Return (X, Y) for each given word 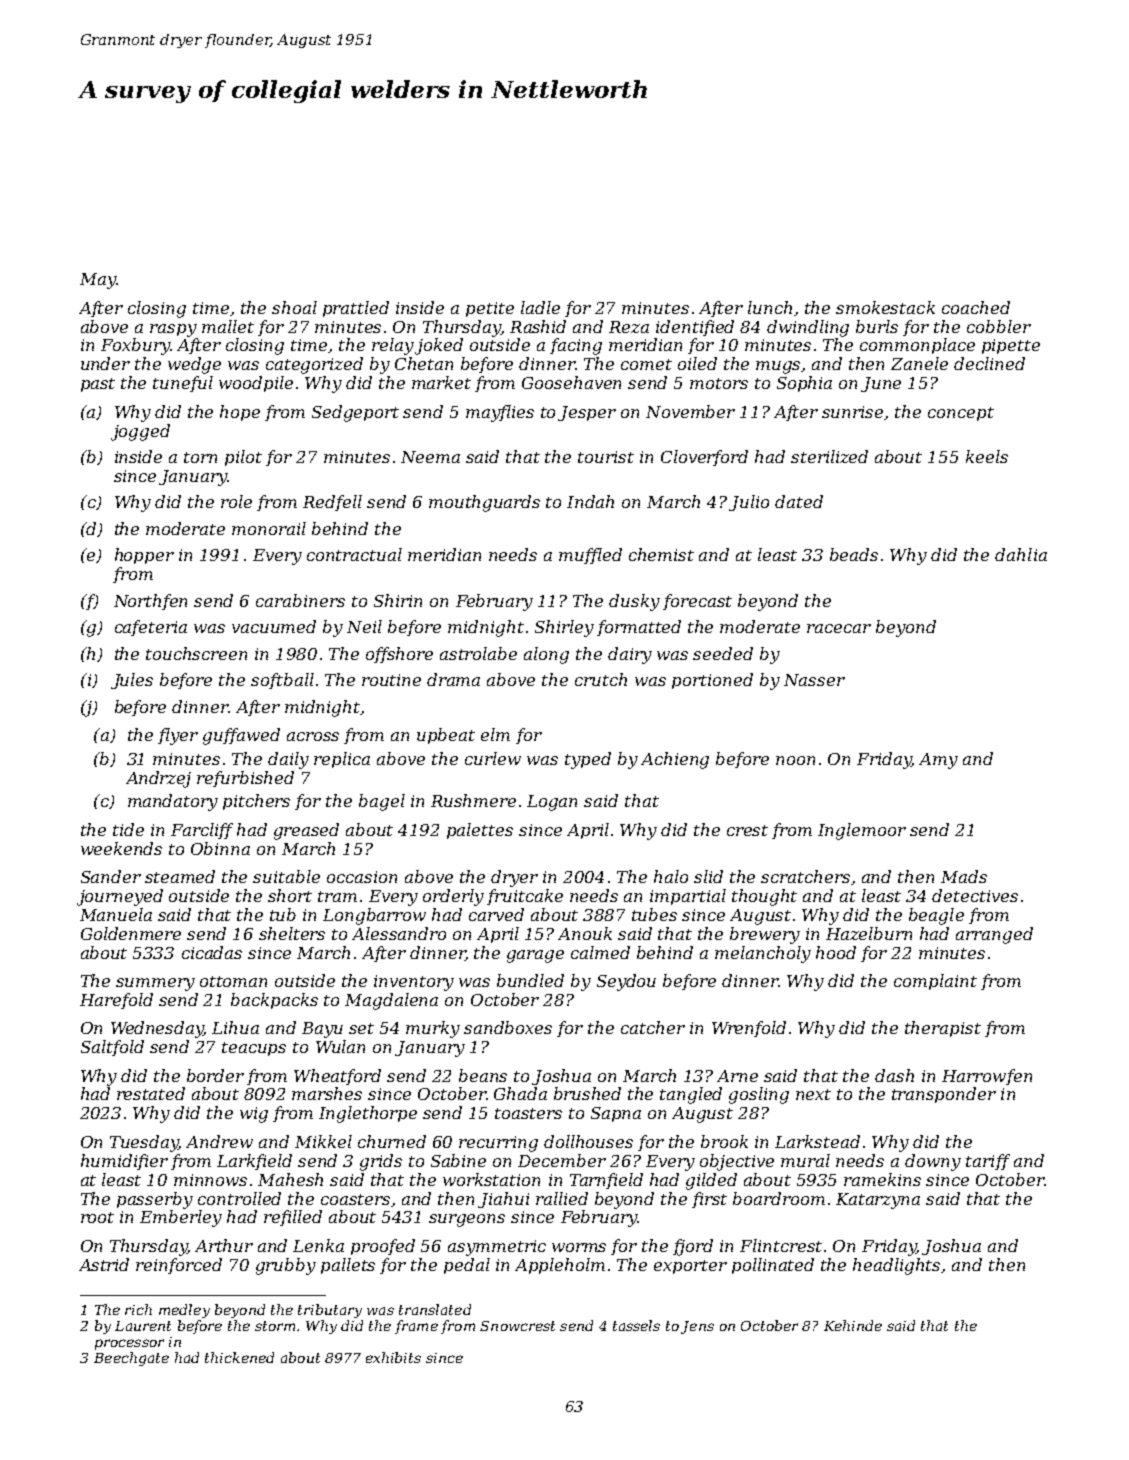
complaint (935, 982)
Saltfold (112, 1048)
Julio (749, 503)
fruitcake (525, 897)
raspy (173, 330)
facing (576, 346)
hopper (144, 556)
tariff (988, 1162)
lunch (770, 307)
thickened (239, 1357)
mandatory (173, 802)
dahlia (1021, 554)
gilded (711, 1181)
